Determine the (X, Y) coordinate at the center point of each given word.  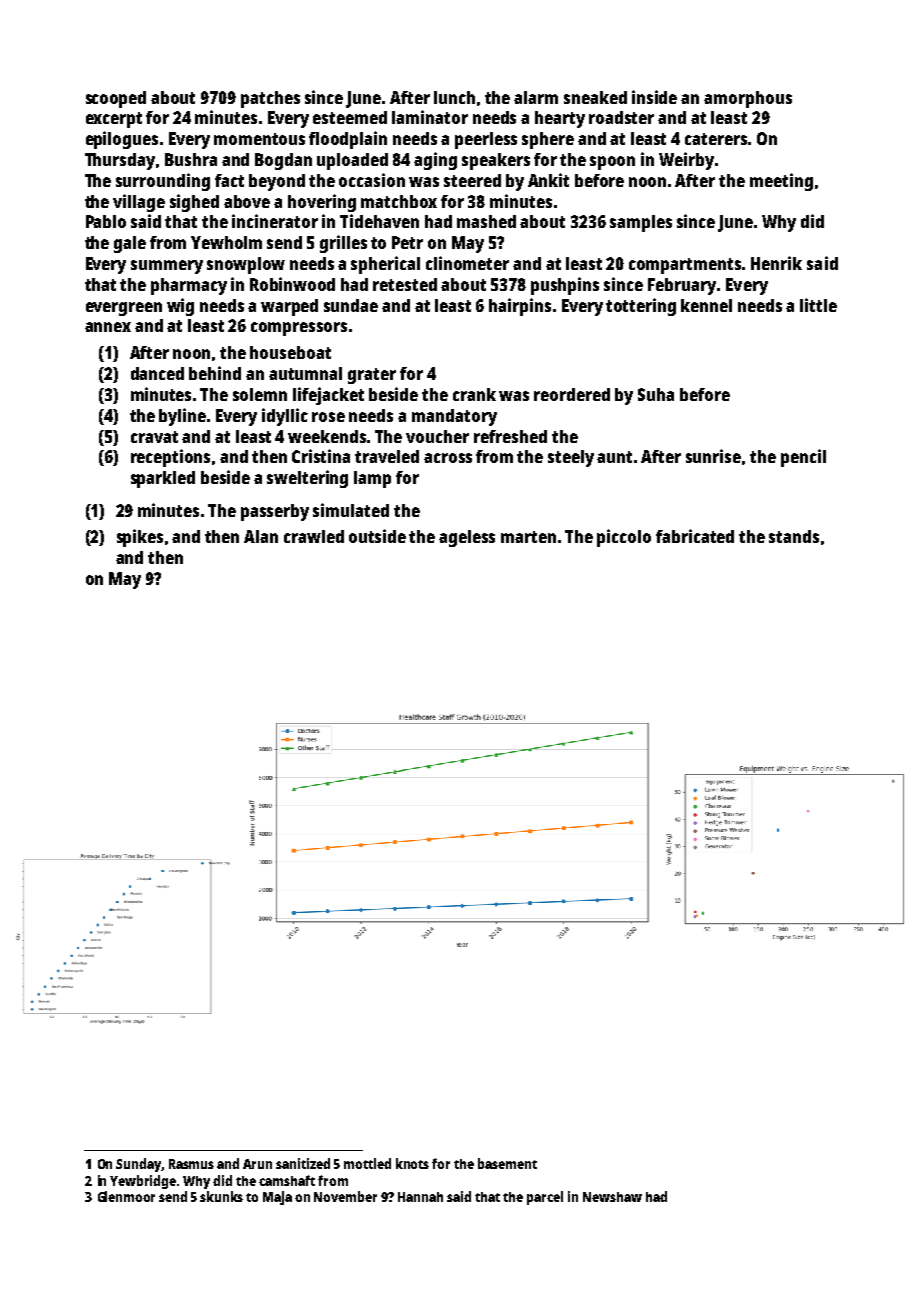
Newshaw (612, 1197)
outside (377, 536)
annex (108, 327)
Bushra (191, 159)
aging (435, 161)
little (818, 305)
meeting (781, 182)
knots (412, 1163)
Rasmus (191, 1164)
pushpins (565, 286)
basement (507, 1163)
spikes (140, 538)
